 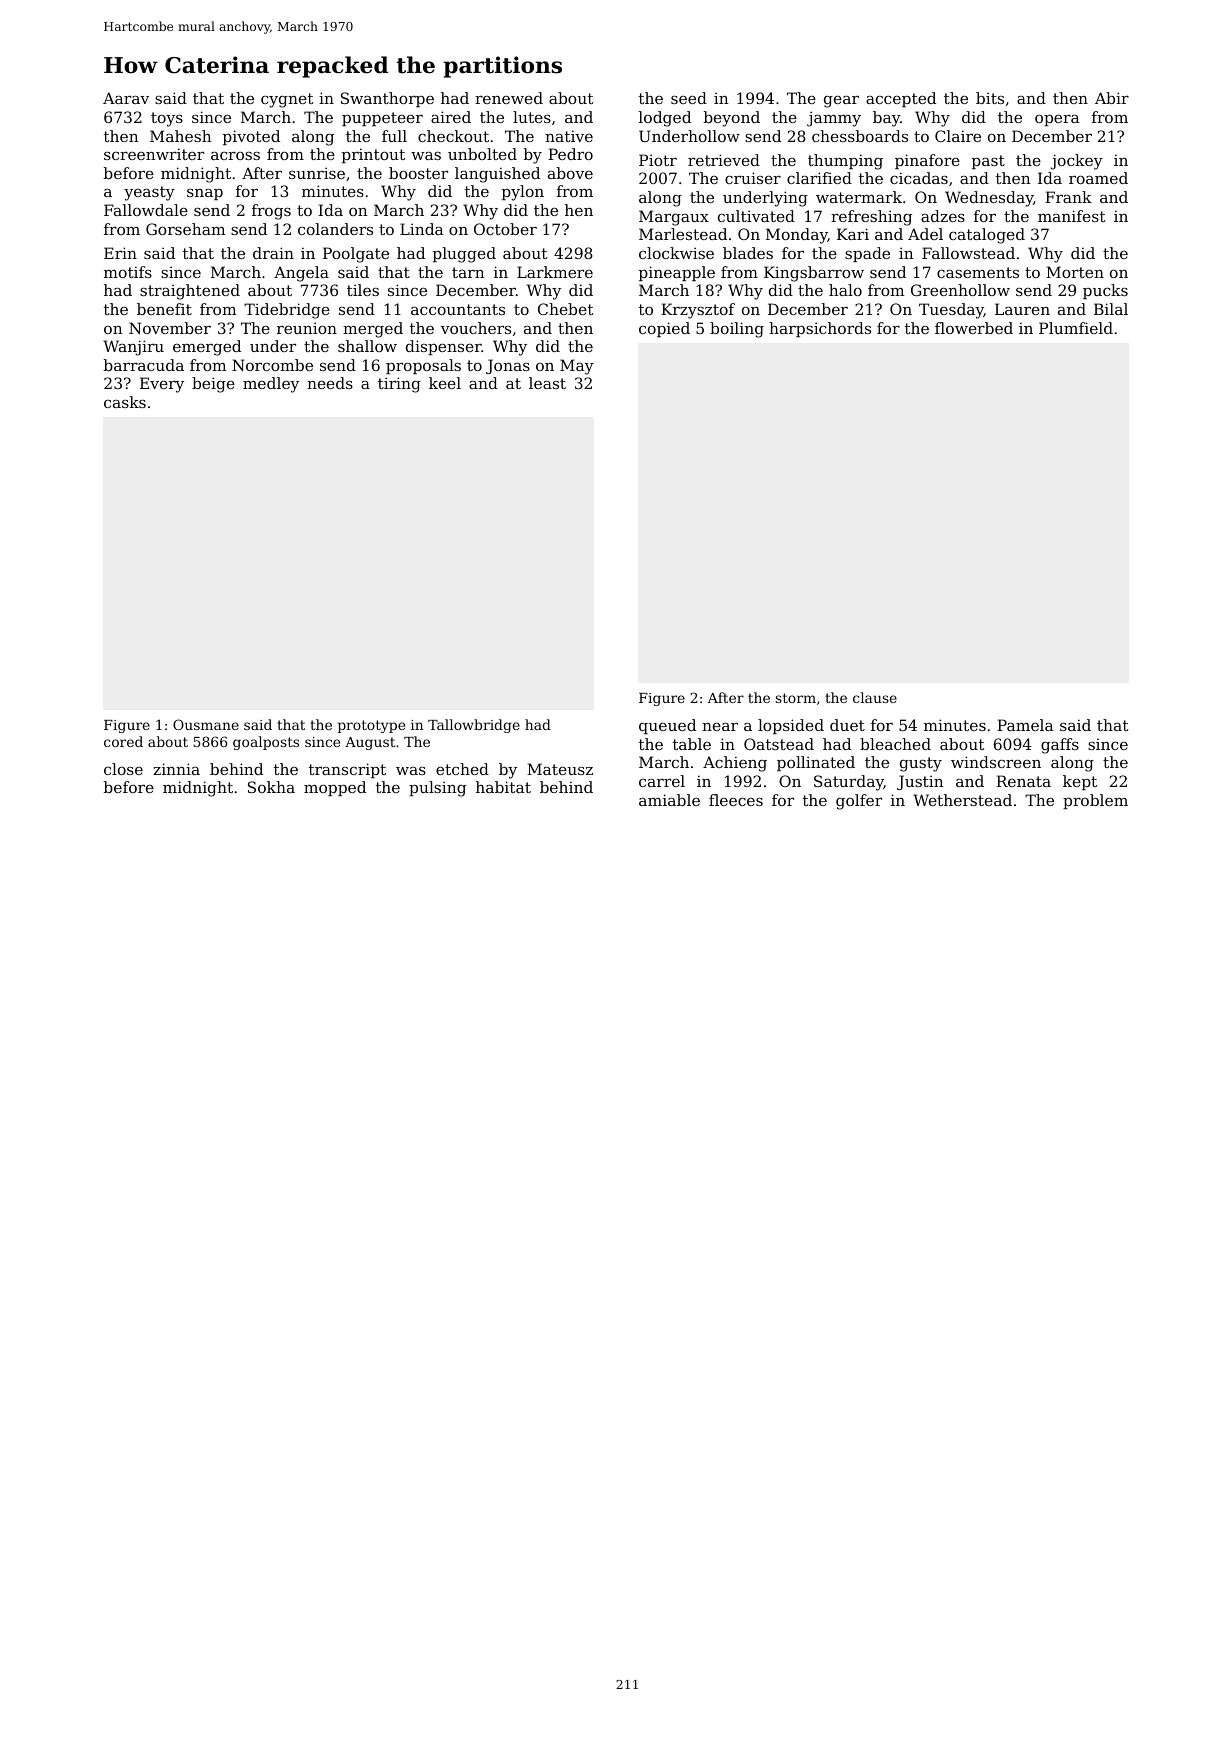 I want to click on storm, so click(x=796, y=698).
